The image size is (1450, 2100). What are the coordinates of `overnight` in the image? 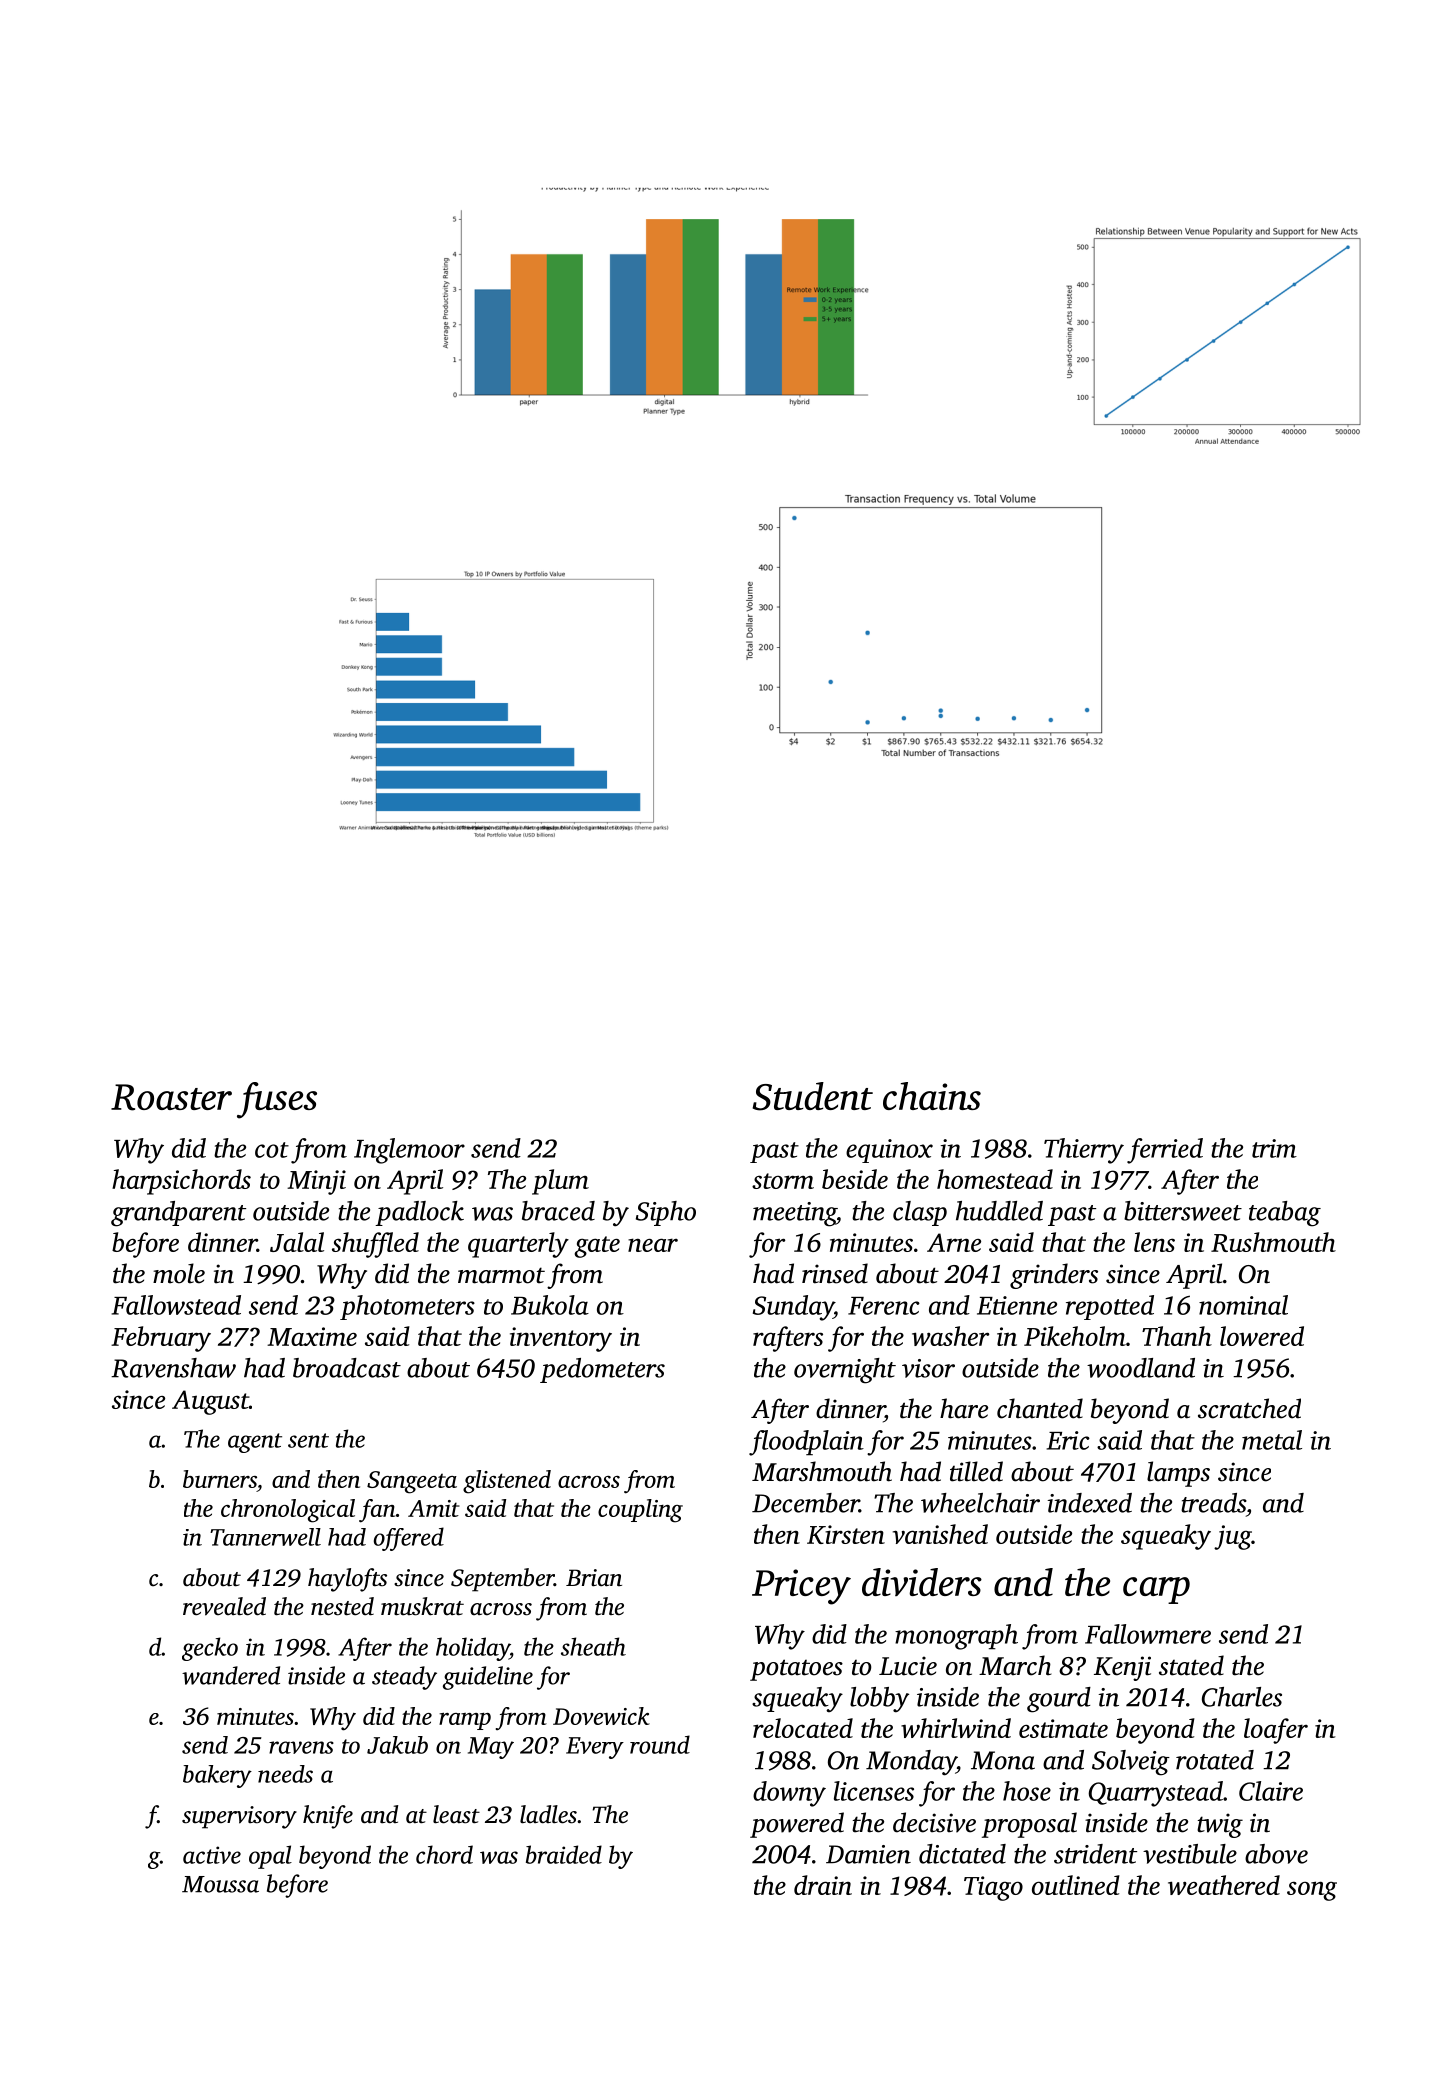 It's located at (845, 1371).
